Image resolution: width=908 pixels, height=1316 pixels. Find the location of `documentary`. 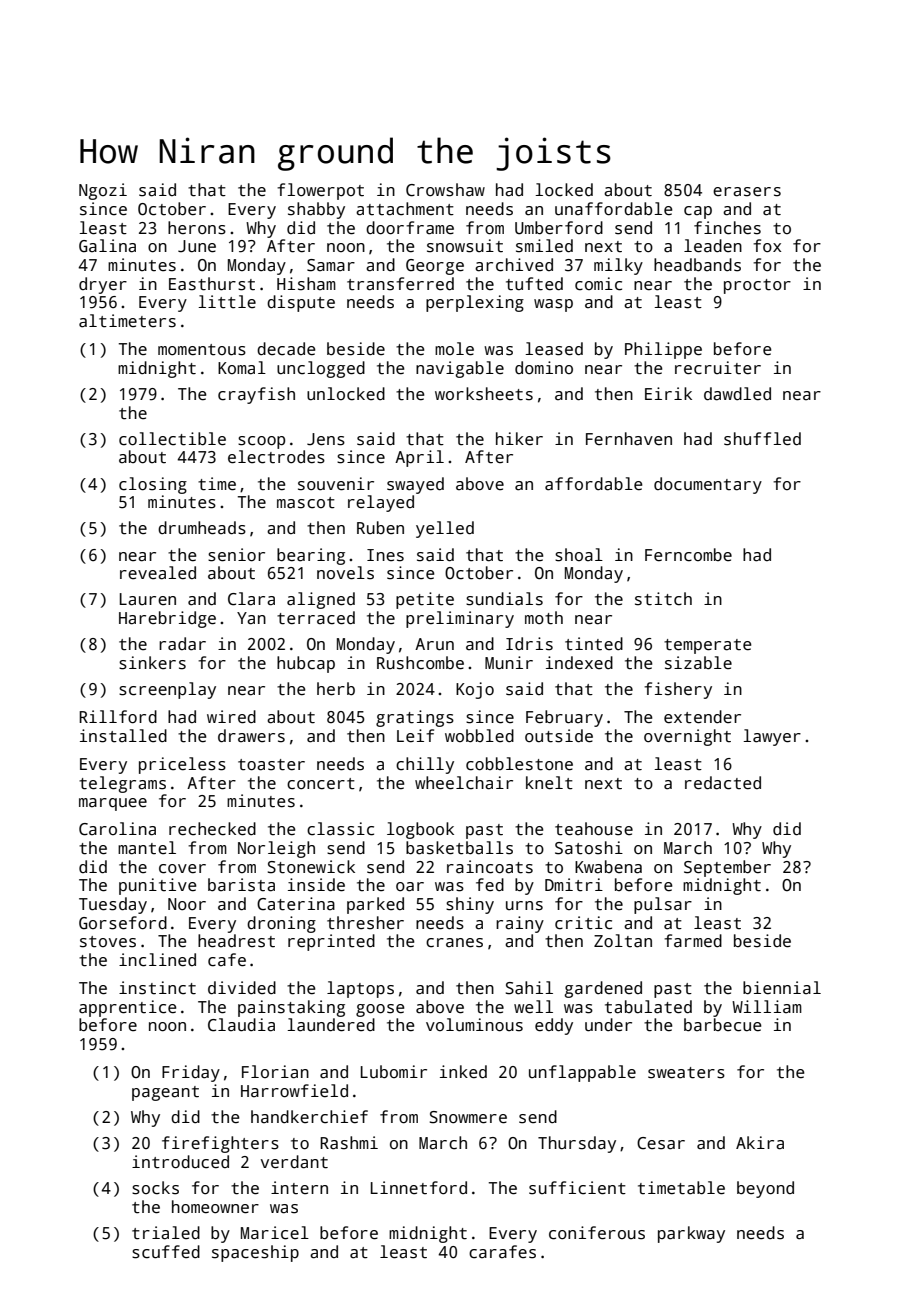

documentary is located at coordinates (708, 485).
